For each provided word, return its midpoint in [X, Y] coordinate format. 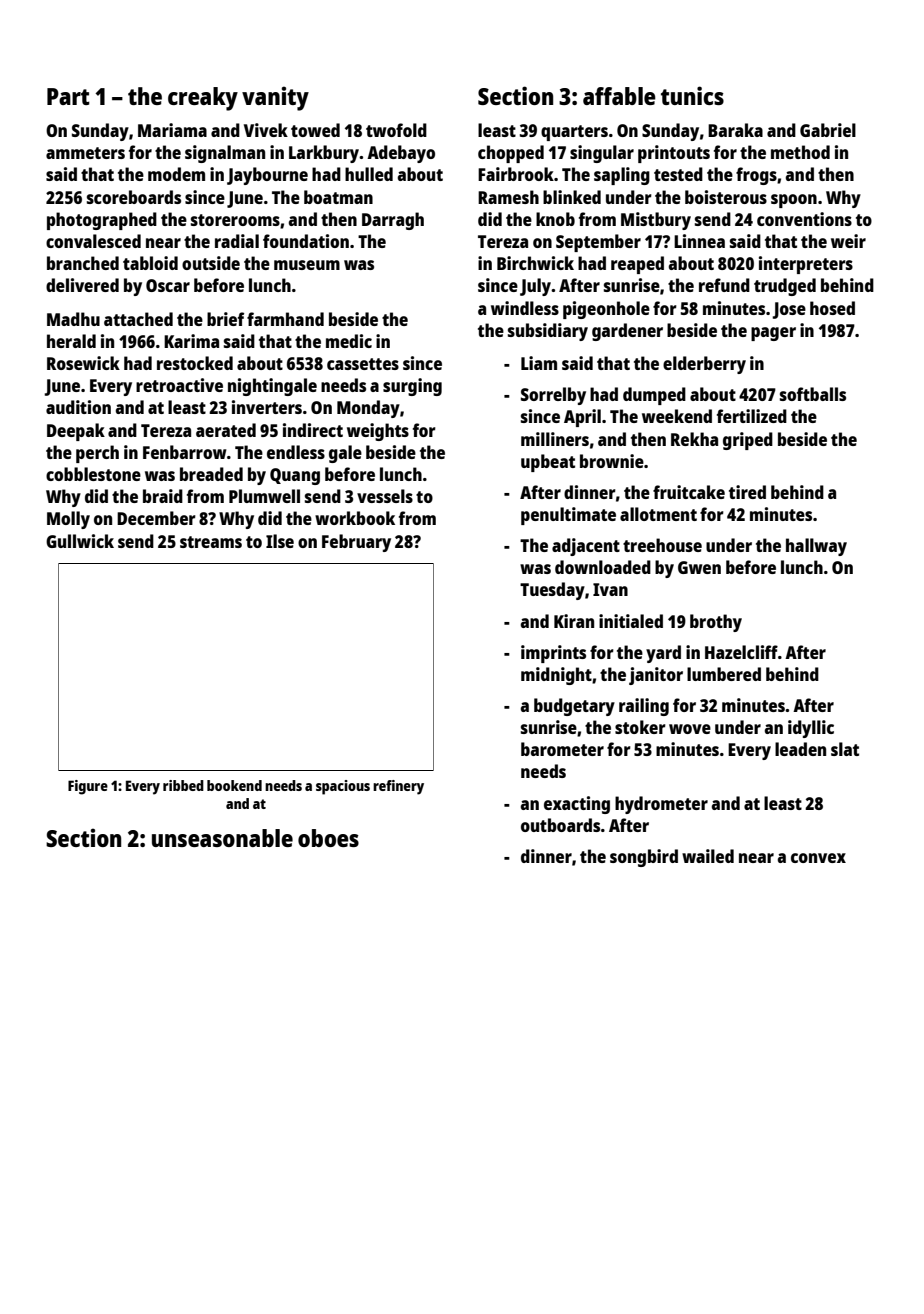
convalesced [93, 241]
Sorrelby [553, 396]
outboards [560, 825]
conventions [804, 219]
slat [845, 749]
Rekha [694, 439]
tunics [692, 95]
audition [78, 407]
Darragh [393, 221]
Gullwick [80, 541]
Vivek [266, 130]
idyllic [811, 729]
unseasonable [222, 838]
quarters [574, 133]
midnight [556, 676]
